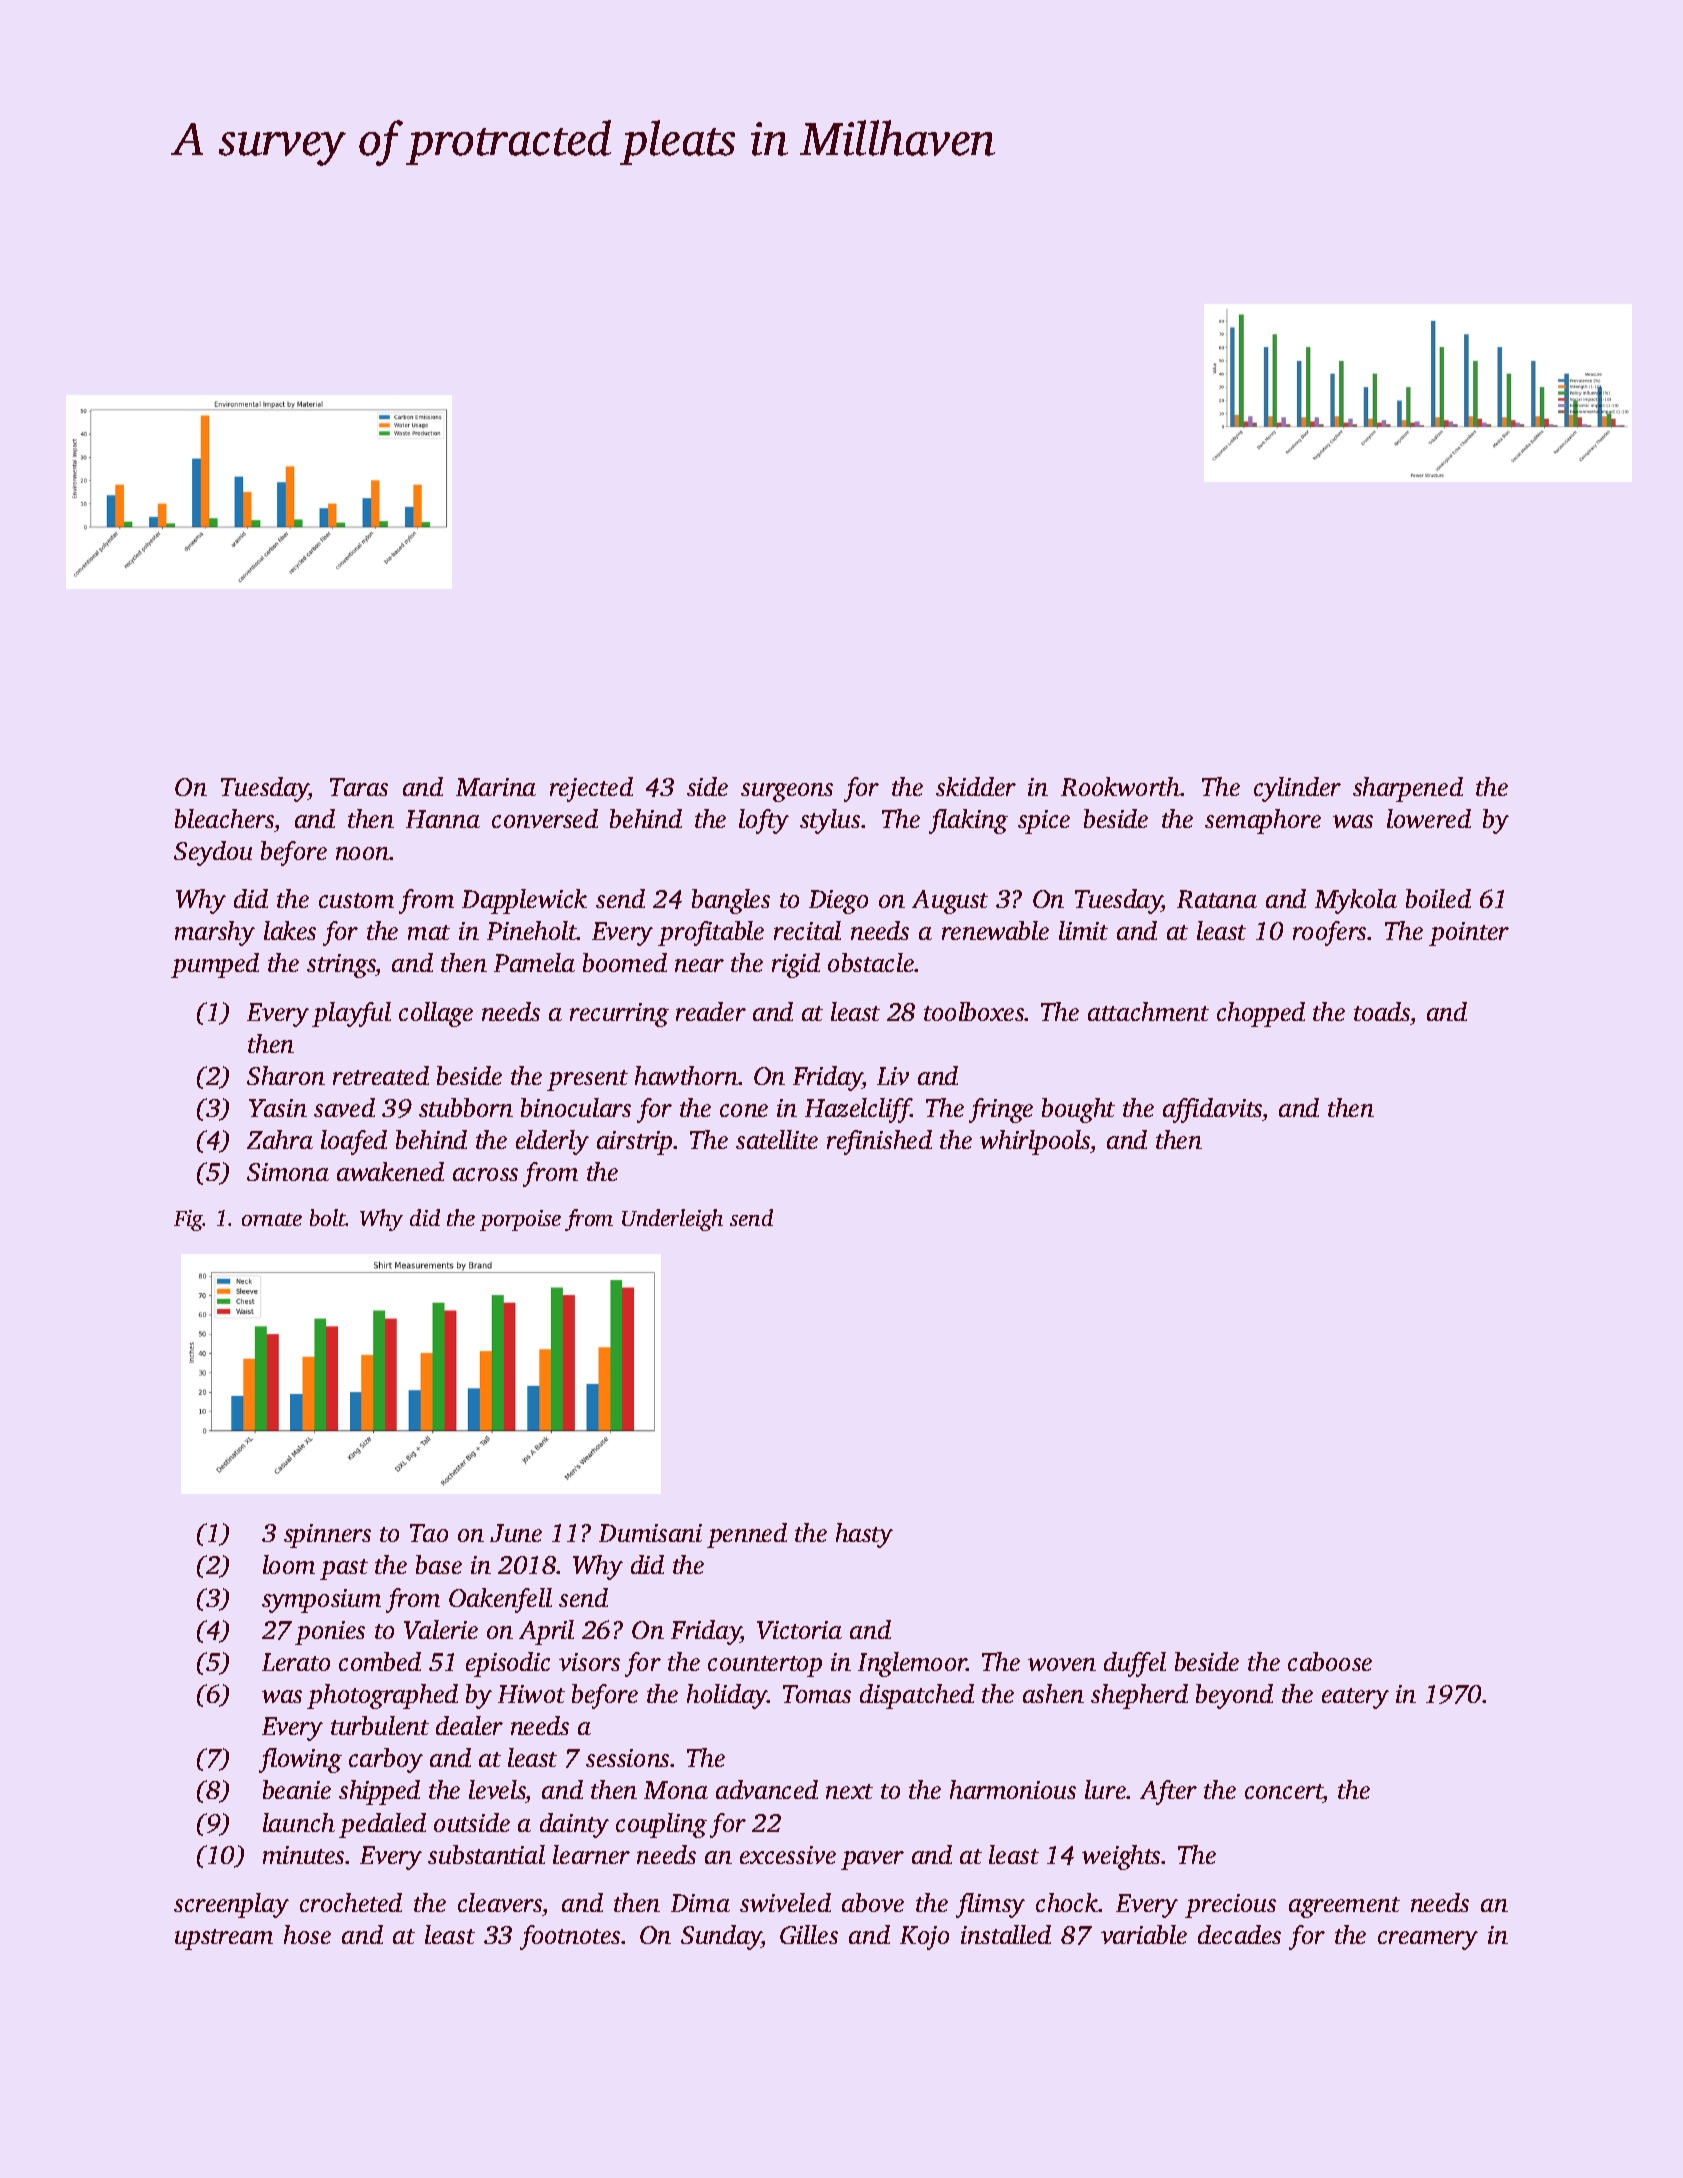  What do you see at coordinates (429, 1533) in the image?
I see `Tao` at bounding box center [429, 1533].
